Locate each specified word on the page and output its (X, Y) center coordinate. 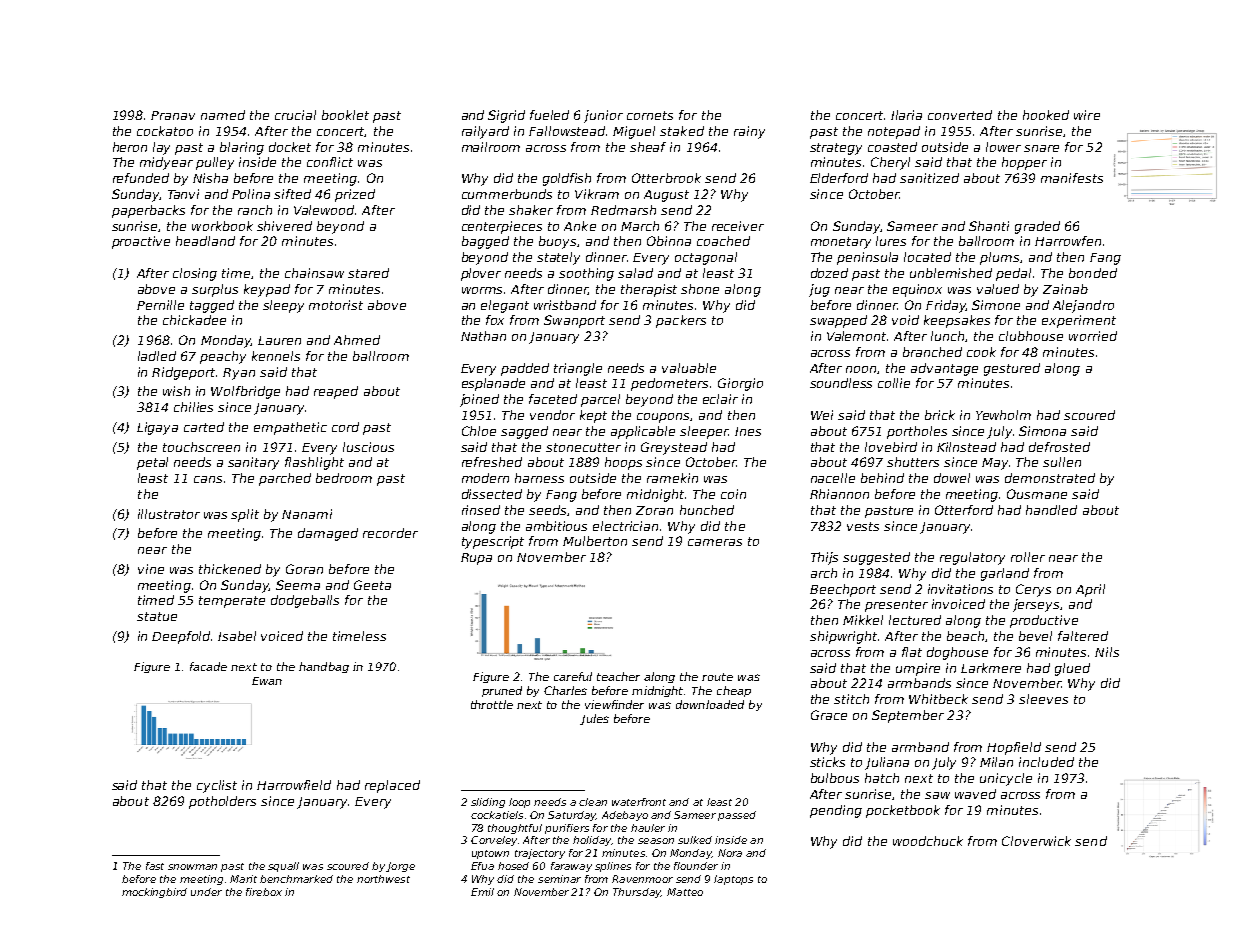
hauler (648, 828)
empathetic (290, 428)
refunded (141, 178)
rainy (749, 132)
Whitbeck (938, 699)
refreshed (492, 462)
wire (1087, 115)
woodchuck (928, 841)
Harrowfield (294, 785)
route (717, 677)
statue (157, 616)
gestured (1012, 369)
